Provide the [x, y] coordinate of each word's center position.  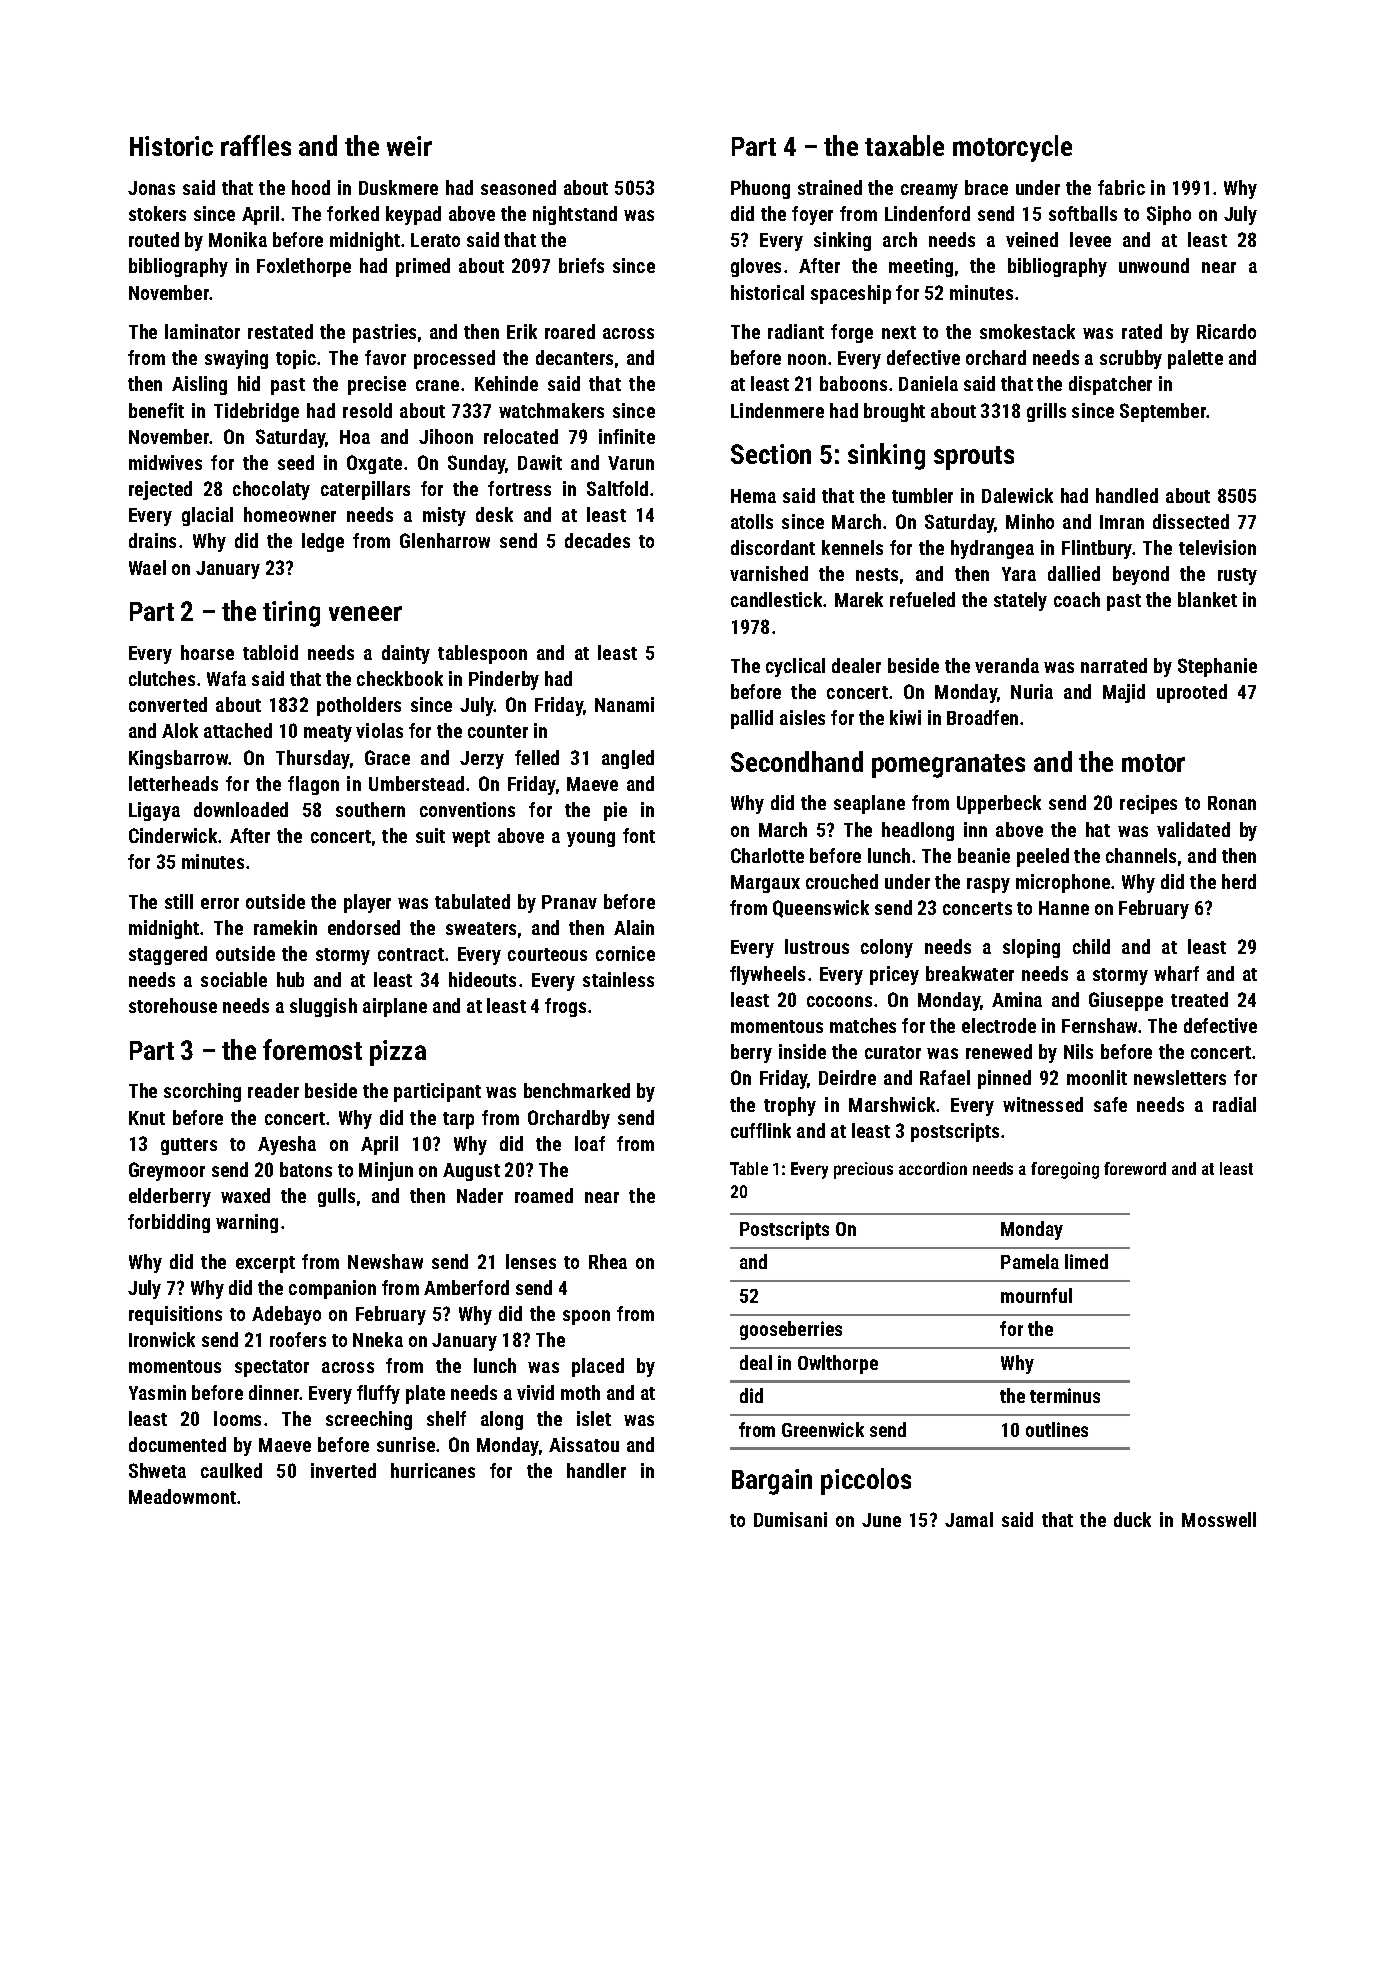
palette [1195, 359]
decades [597, 540]
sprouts [974, 458]
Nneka [378, 1339]
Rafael [945, 1077]
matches [863, 1025]
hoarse [207, 652]
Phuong [760, 189]
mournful [1036, 1295]
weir [409, 146]
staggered [168, 955]
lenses [531, 1261]
